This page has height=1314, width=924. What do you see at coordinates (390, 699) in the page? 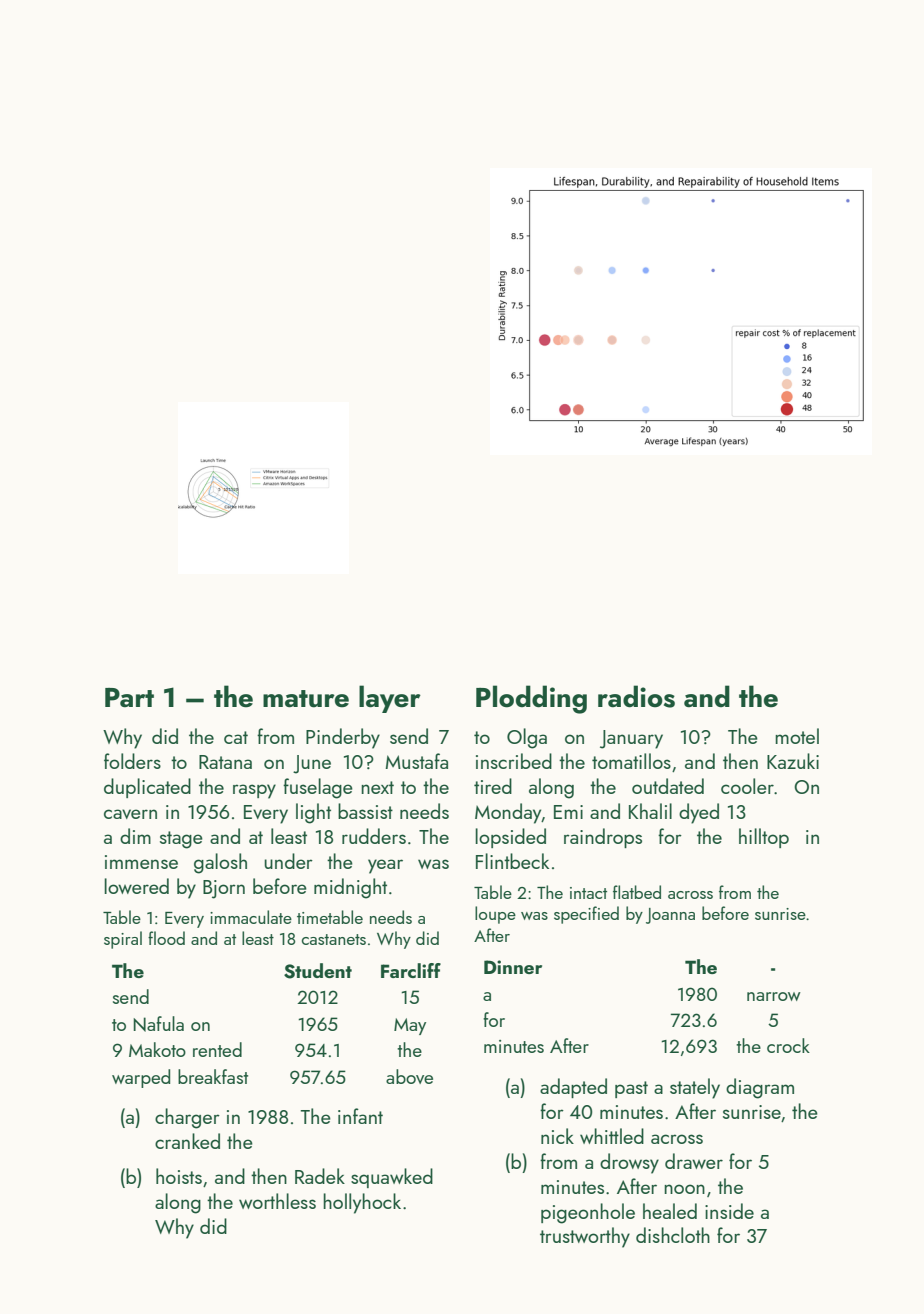
I see `layer` at bounding box center [390, 699].
